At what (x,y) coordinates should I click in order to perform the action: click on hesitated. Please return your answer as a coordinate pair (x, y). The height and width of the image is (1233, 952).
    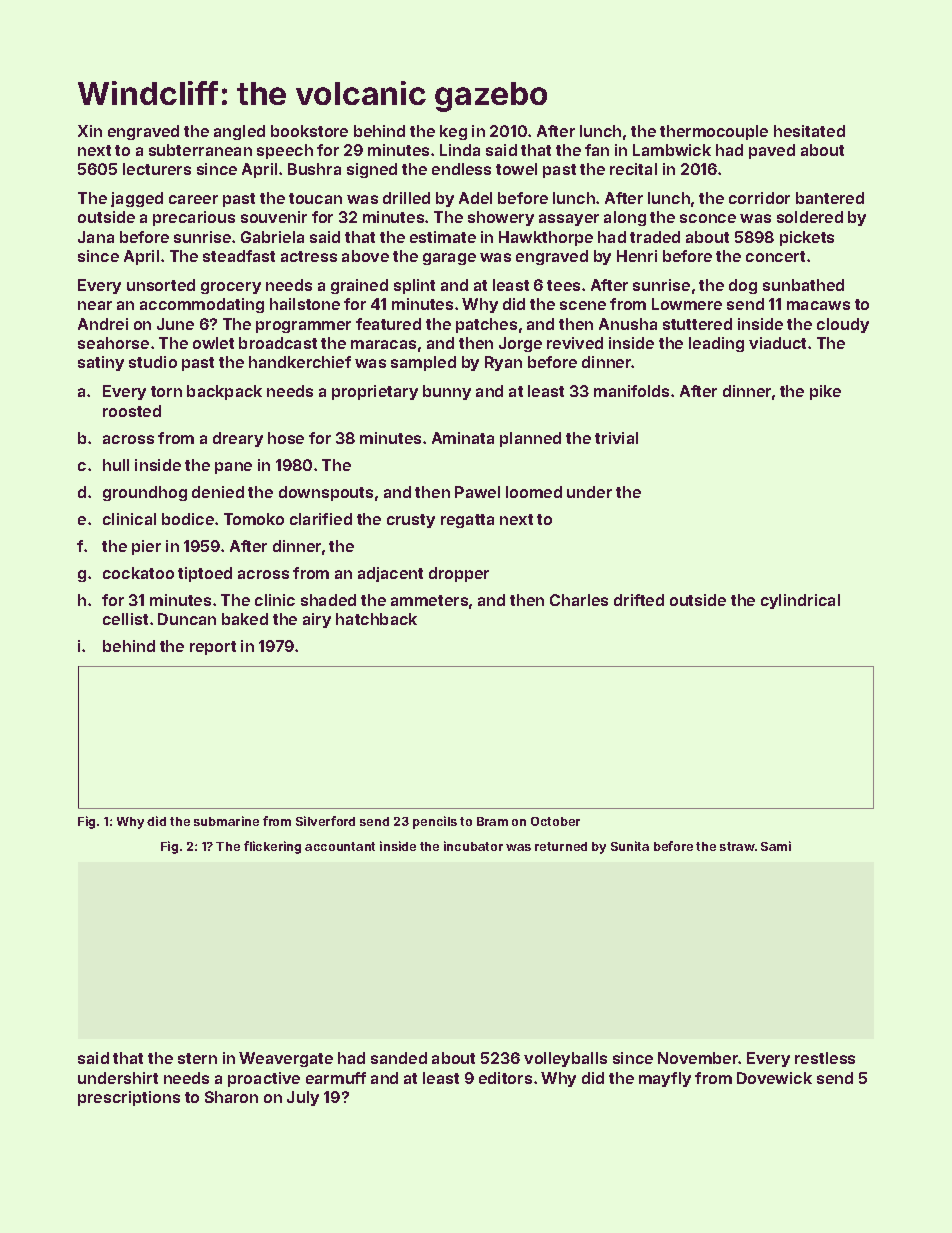
    Looking at the image, I should click on (809, 131).
